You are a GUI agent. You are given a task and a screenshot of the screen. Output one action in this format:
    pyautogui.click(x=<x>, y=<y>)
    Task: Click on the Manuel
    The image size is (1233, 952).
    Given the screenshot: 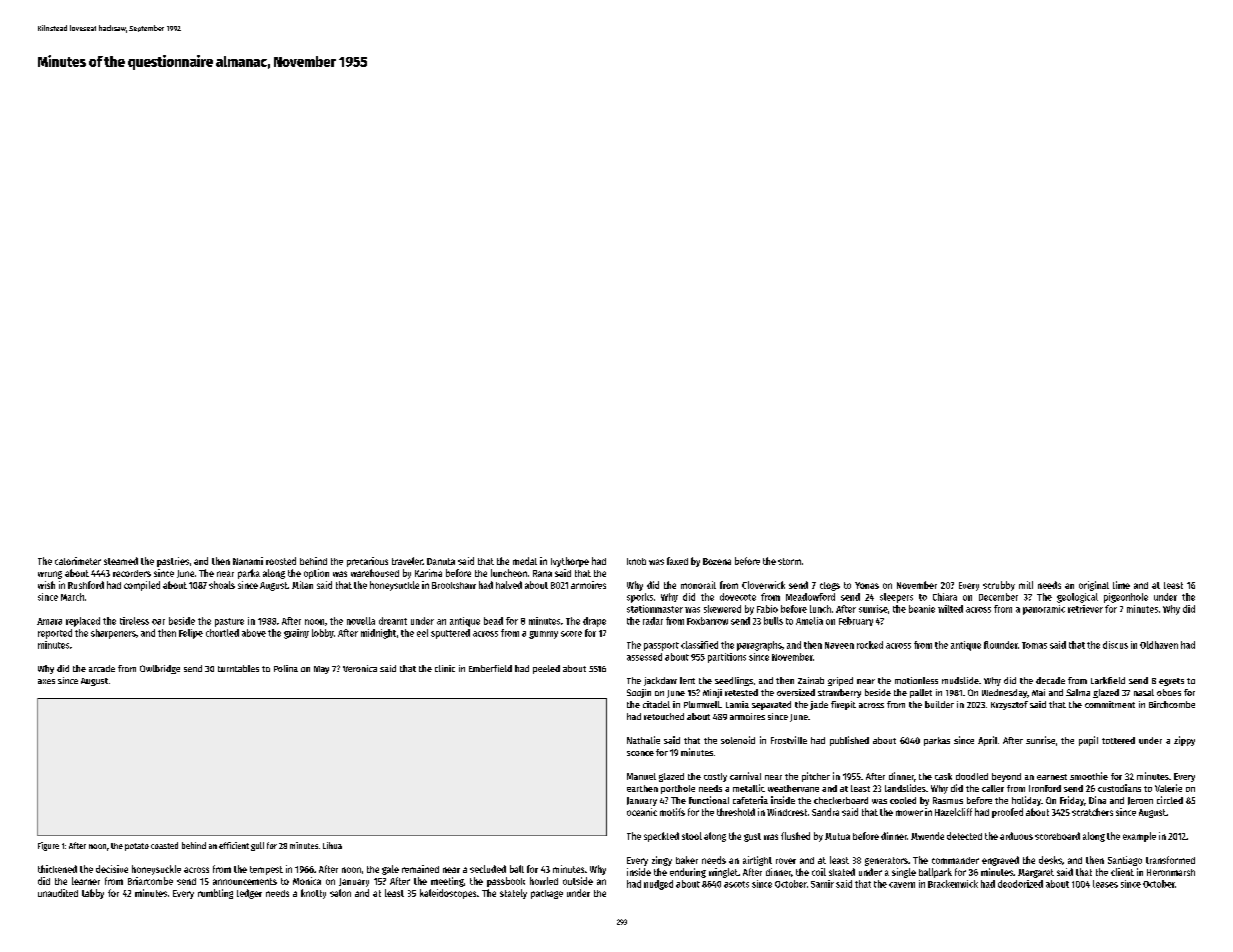 What is the action you would take?
    pyautogui.click(x=641, y=776)
